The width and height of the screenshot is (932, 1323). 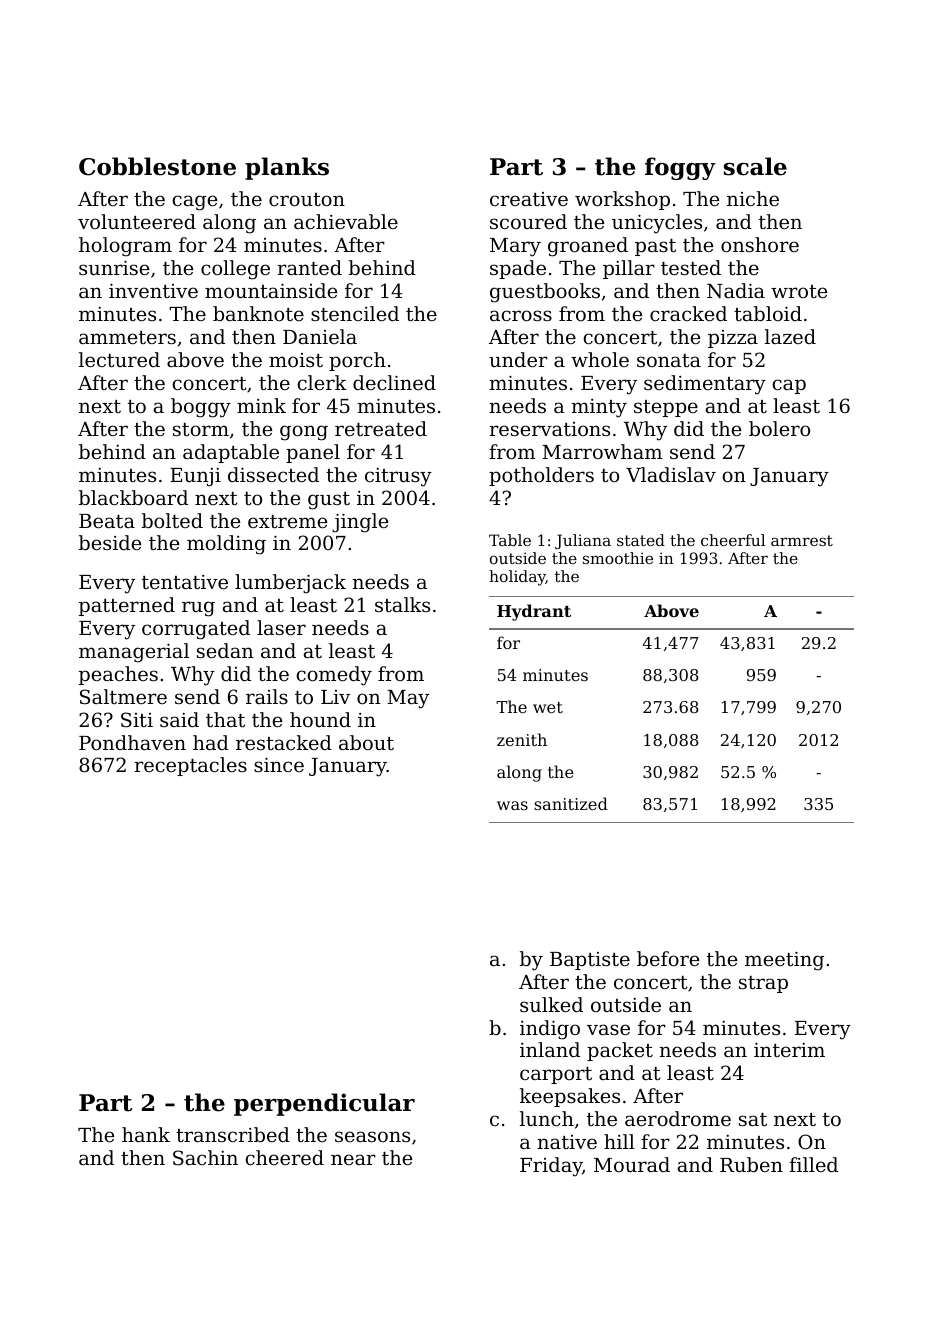 I want to click on carport, so click(x=556, y=1075).
